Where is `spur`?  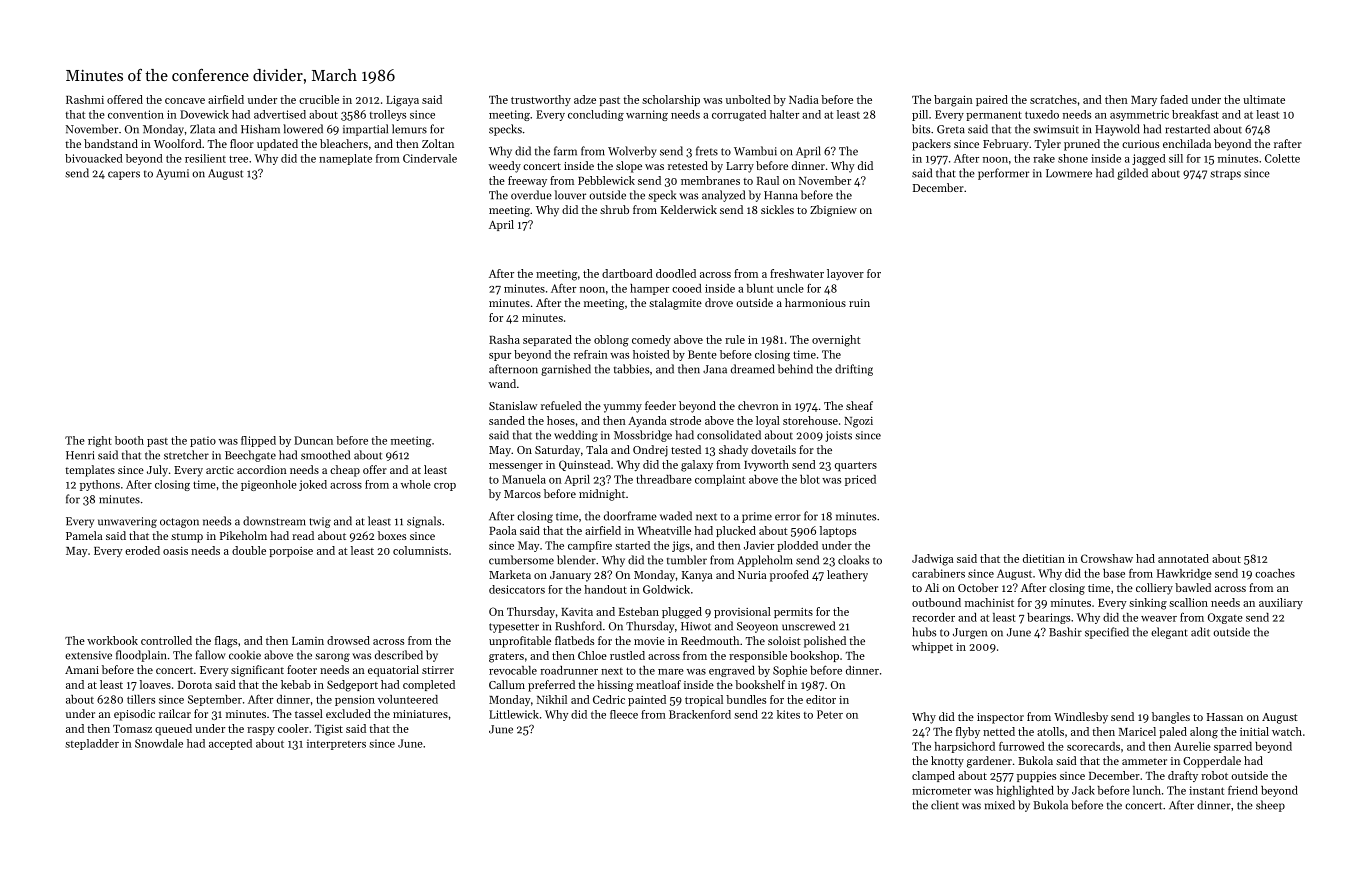 spur is located at coordinates (500, 357).
